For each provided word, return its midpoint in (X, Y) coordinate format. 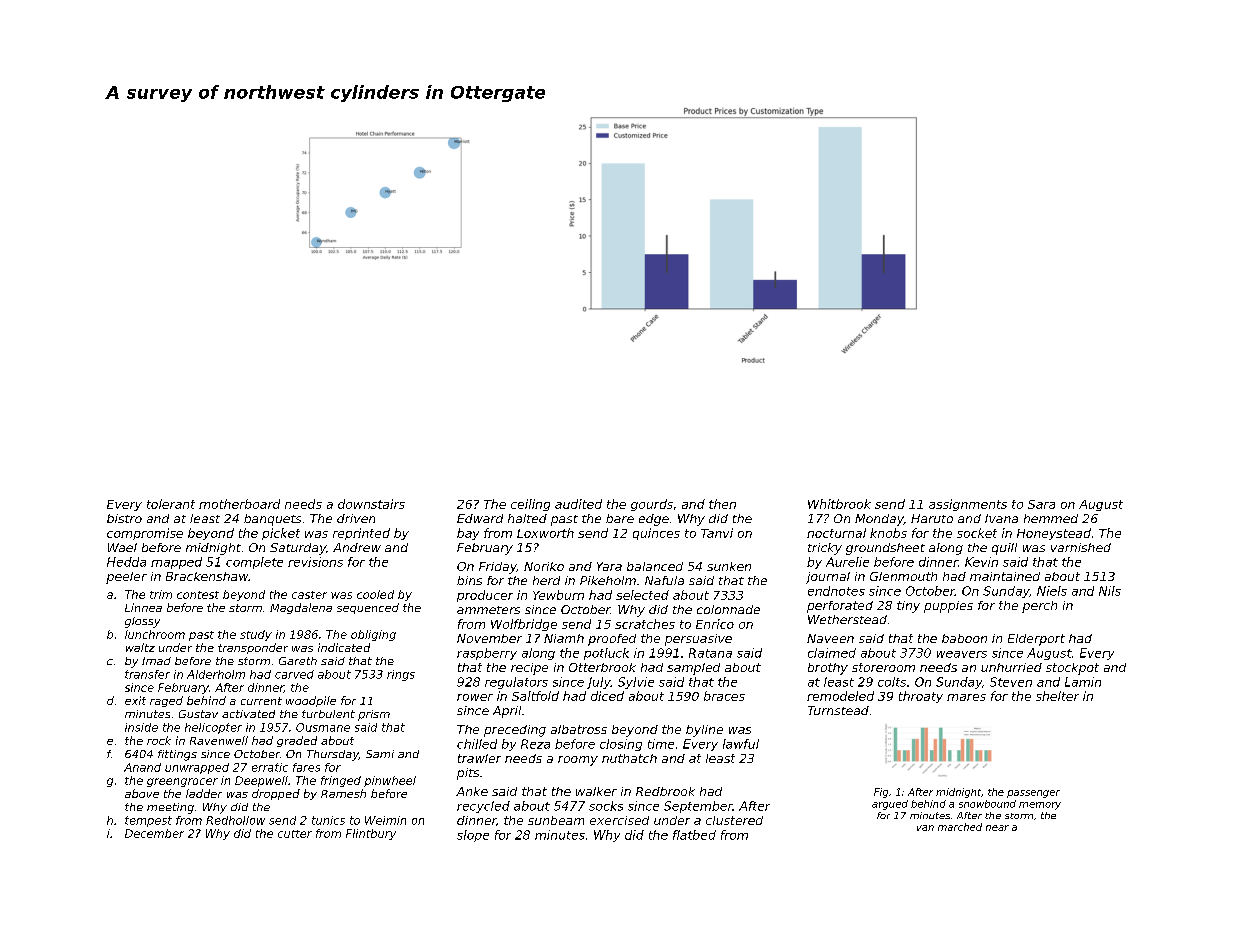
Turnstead (838, 710)
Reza (535, 744)
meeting (170, 808)
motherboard (239, 504)
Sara (1041, 504)
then (722, 504)
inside (141, 727)
